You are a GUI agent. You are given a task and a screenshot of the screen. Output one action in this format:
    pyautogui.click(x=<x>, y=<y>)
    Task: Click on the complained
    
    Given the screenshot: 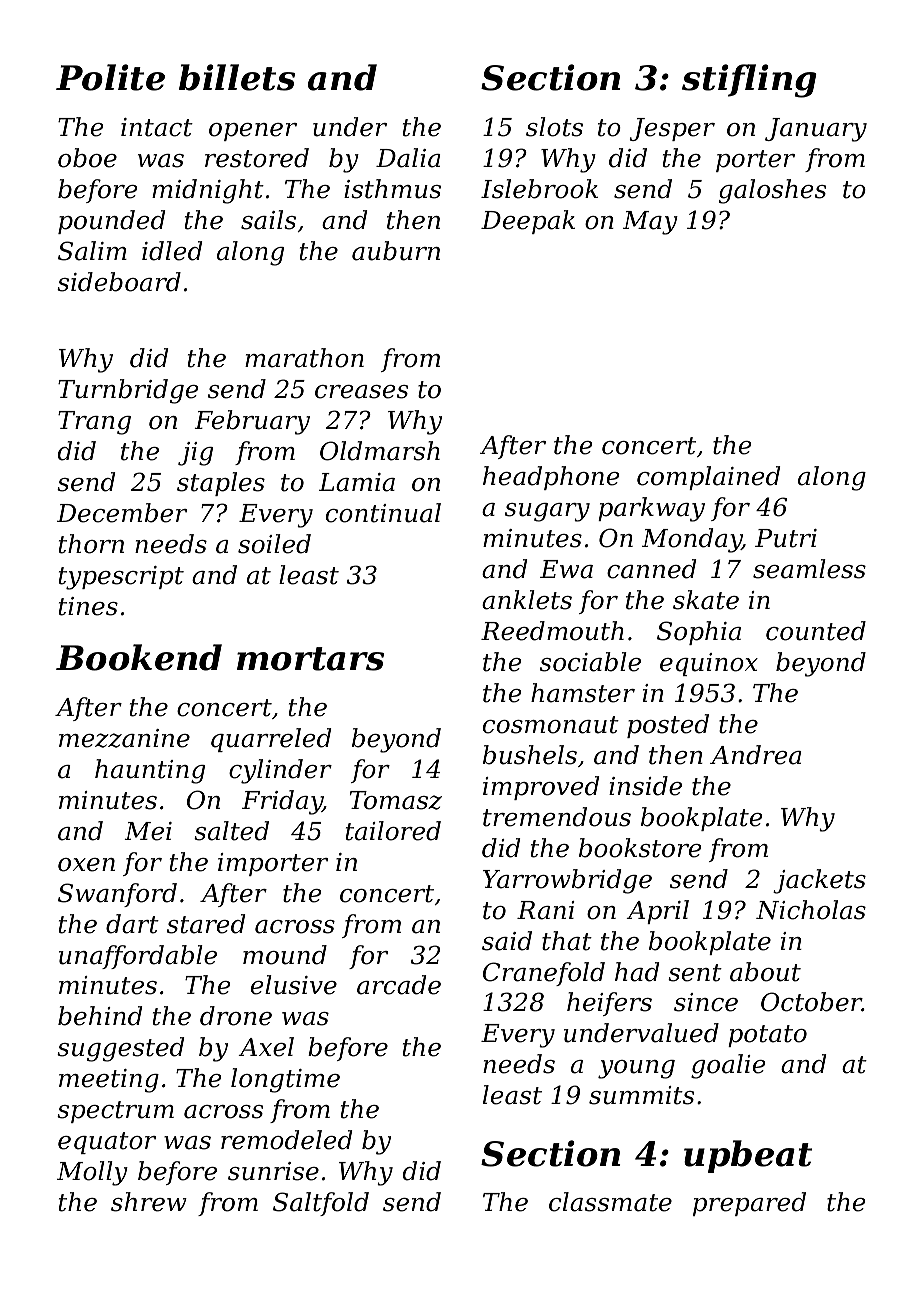 What is the action you would take?
    pyautogui.click(x=708, y=478)
